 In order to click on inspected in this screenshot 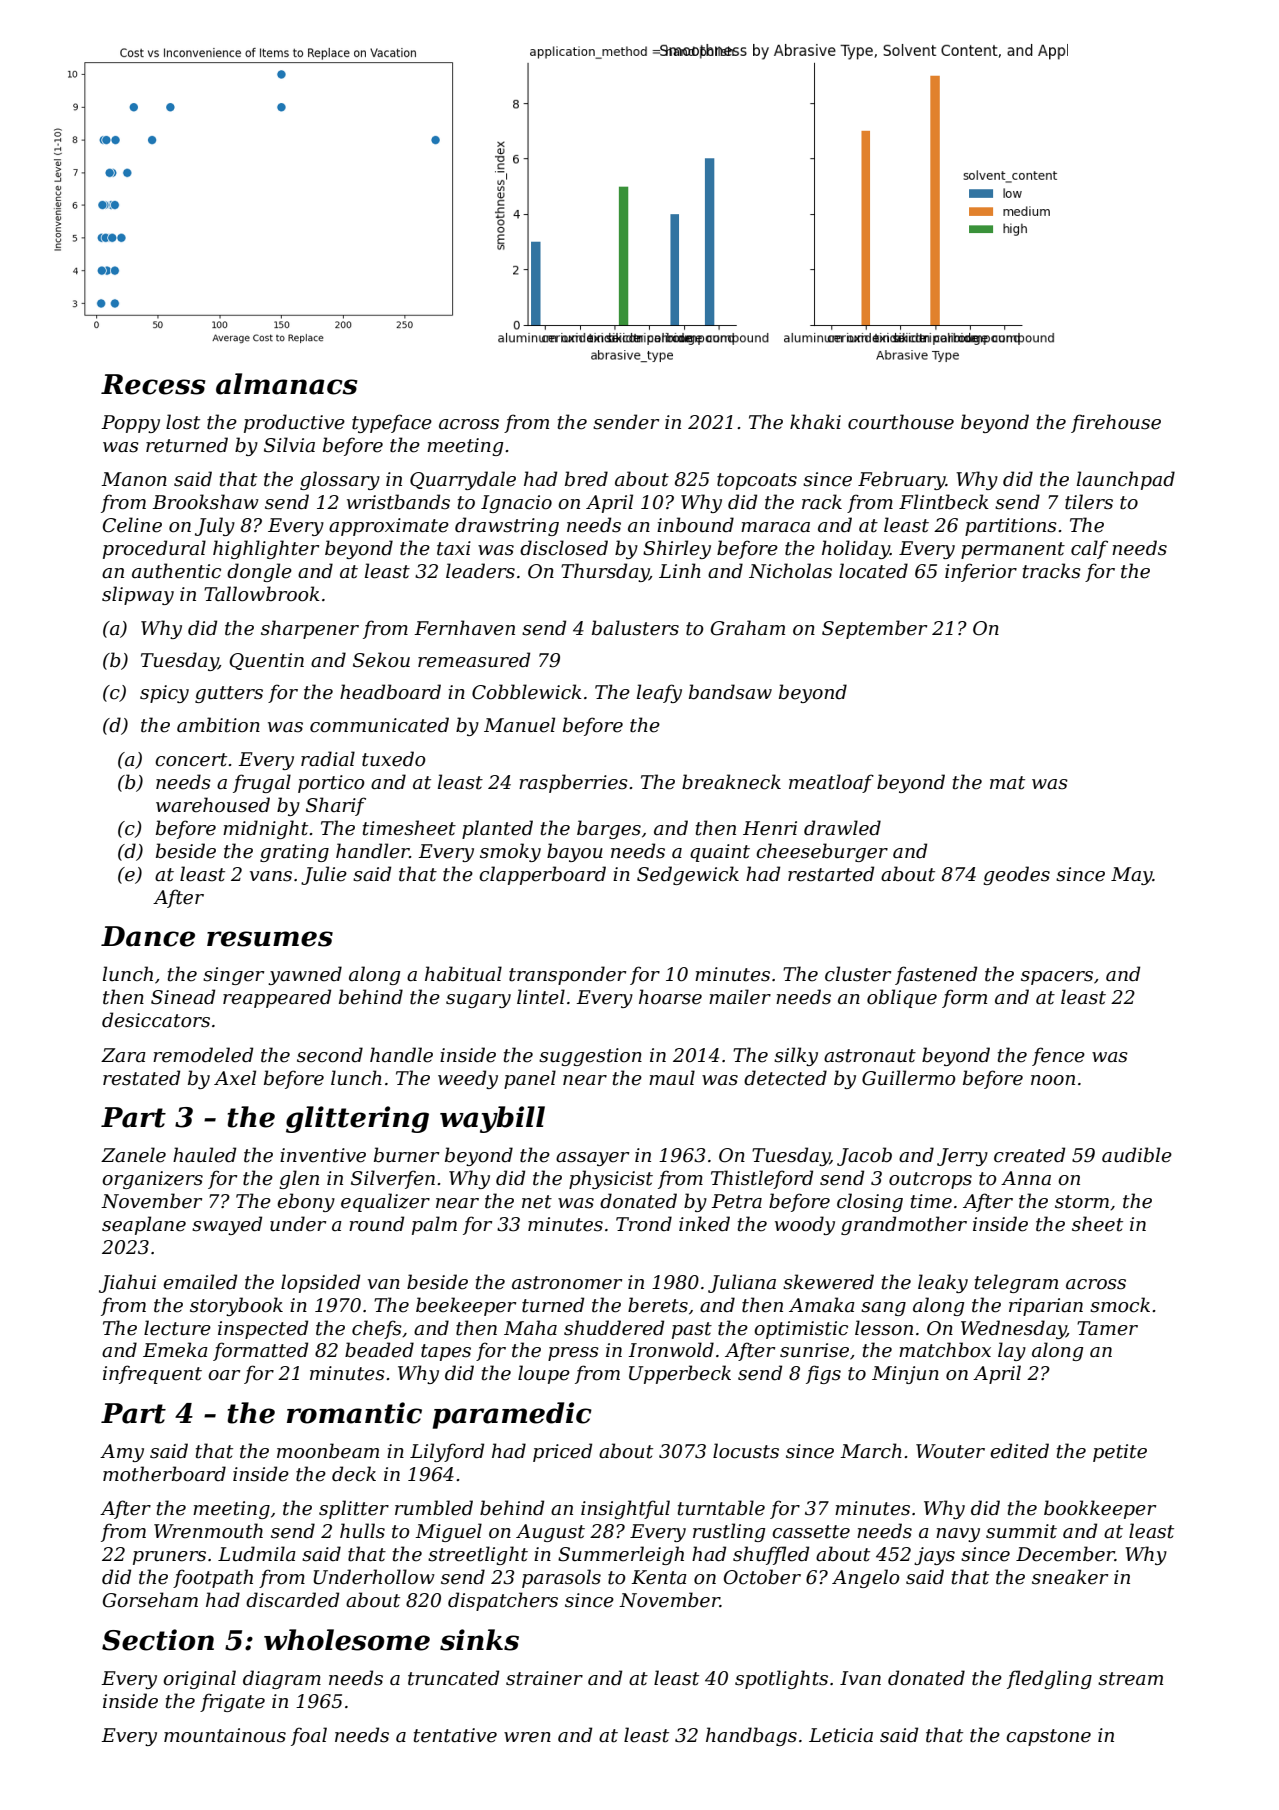, I will do `click(263, 1329)`.
